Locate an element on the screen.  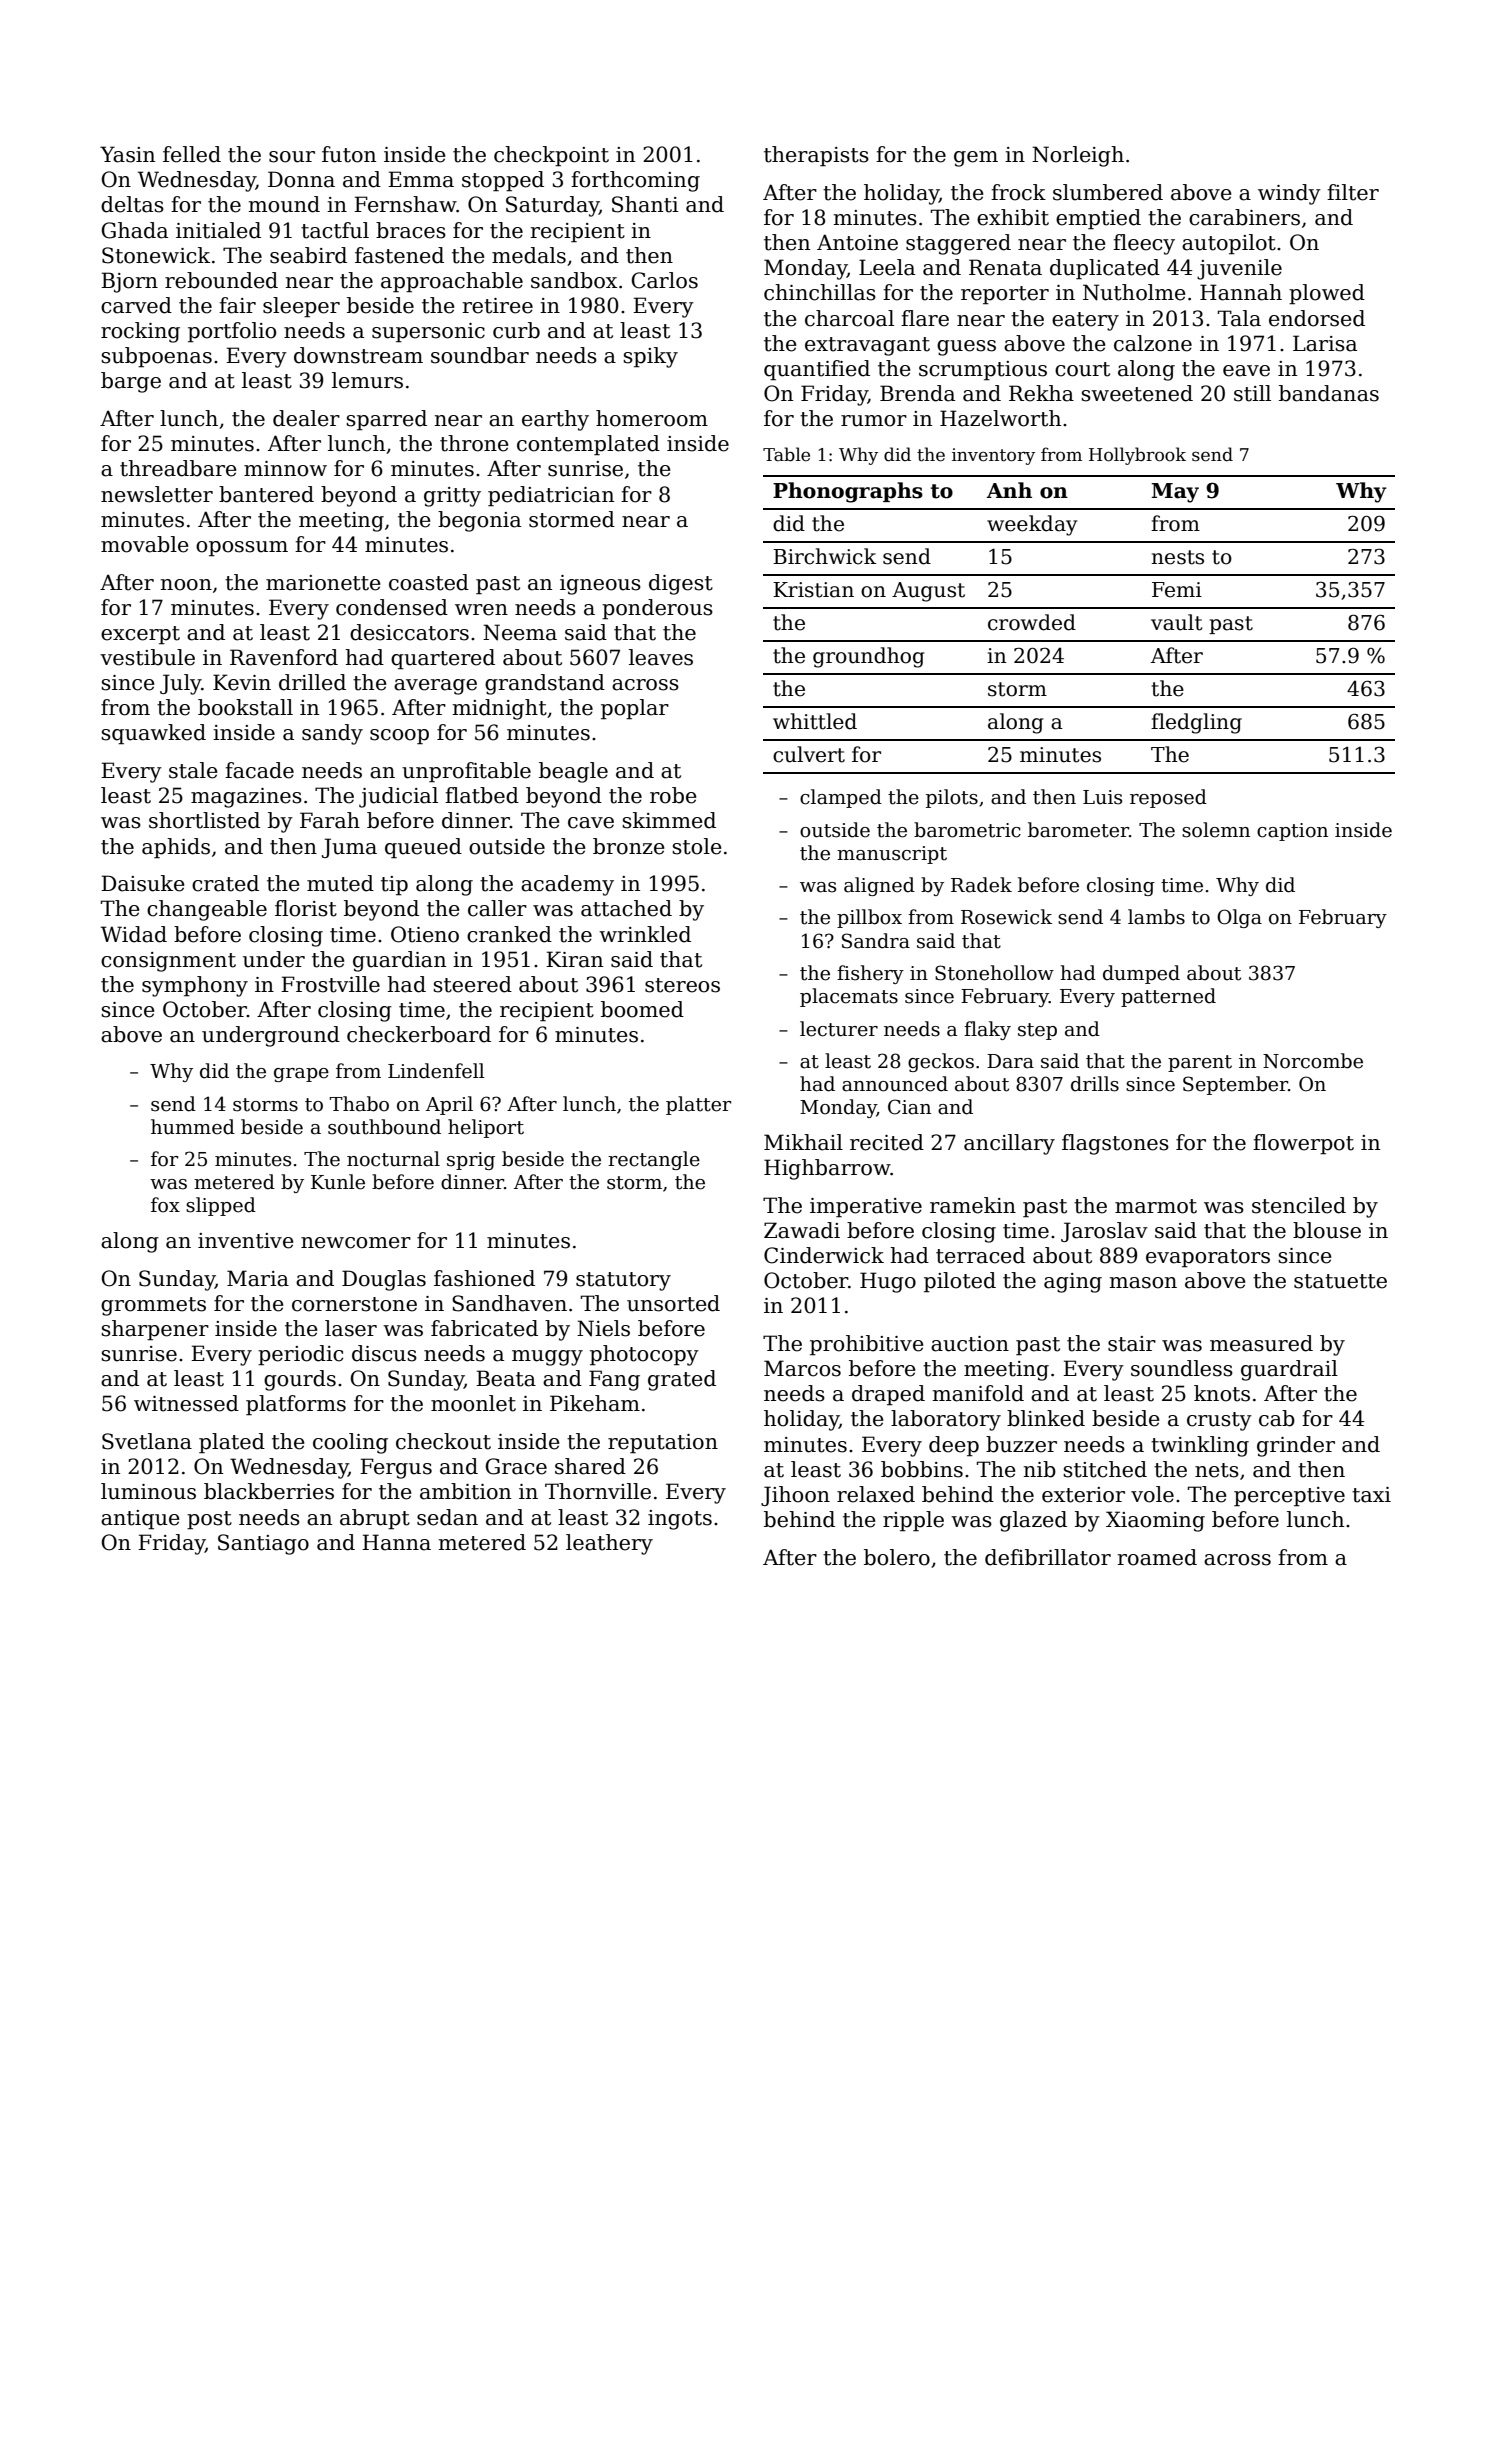
inventory is located at coordinates (993, 456).
